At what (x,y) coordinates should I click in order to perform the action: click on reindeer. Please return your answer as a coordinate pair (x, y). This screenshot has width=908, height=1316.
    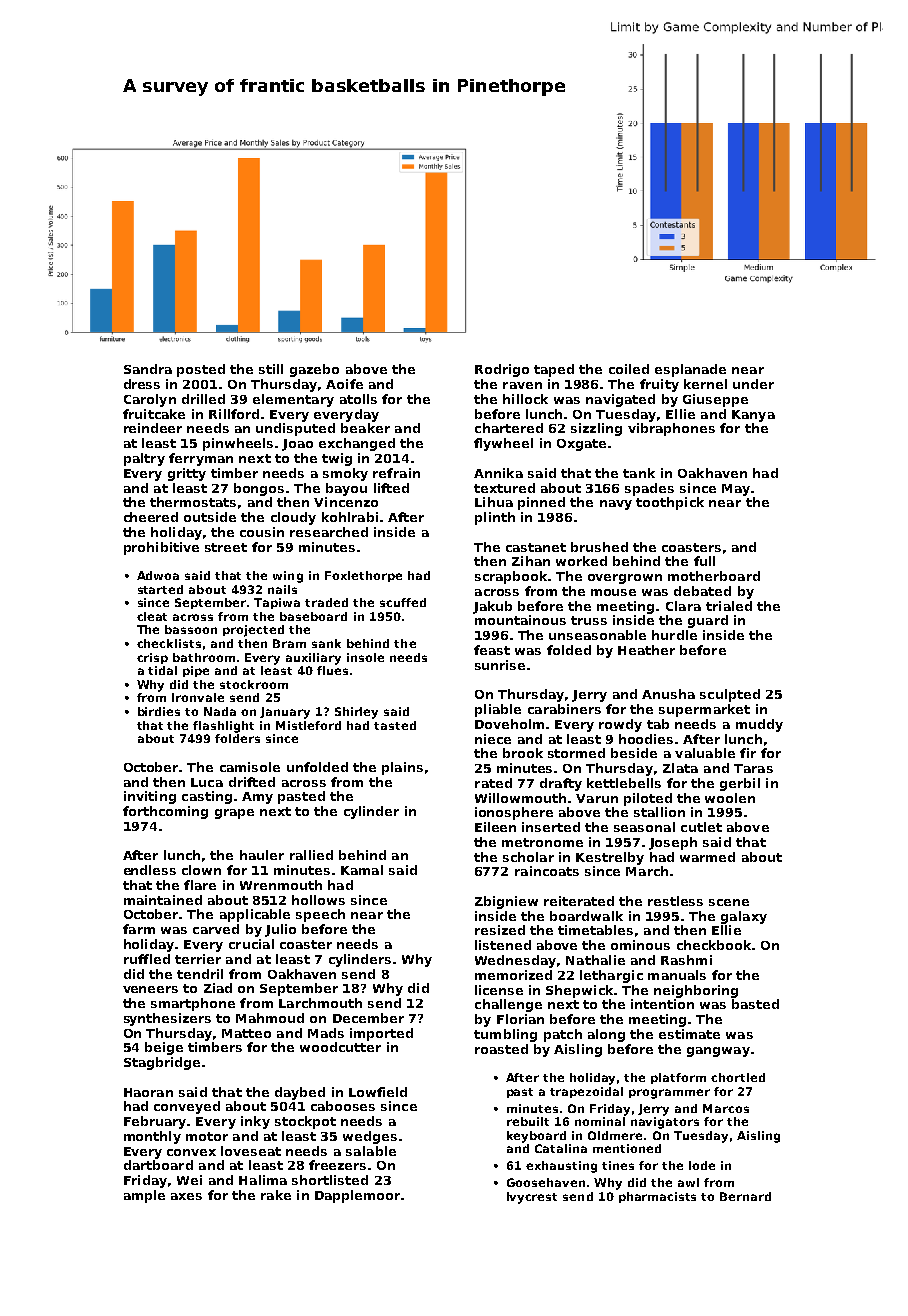
    Looking at the image, I should click on (153, 428).
